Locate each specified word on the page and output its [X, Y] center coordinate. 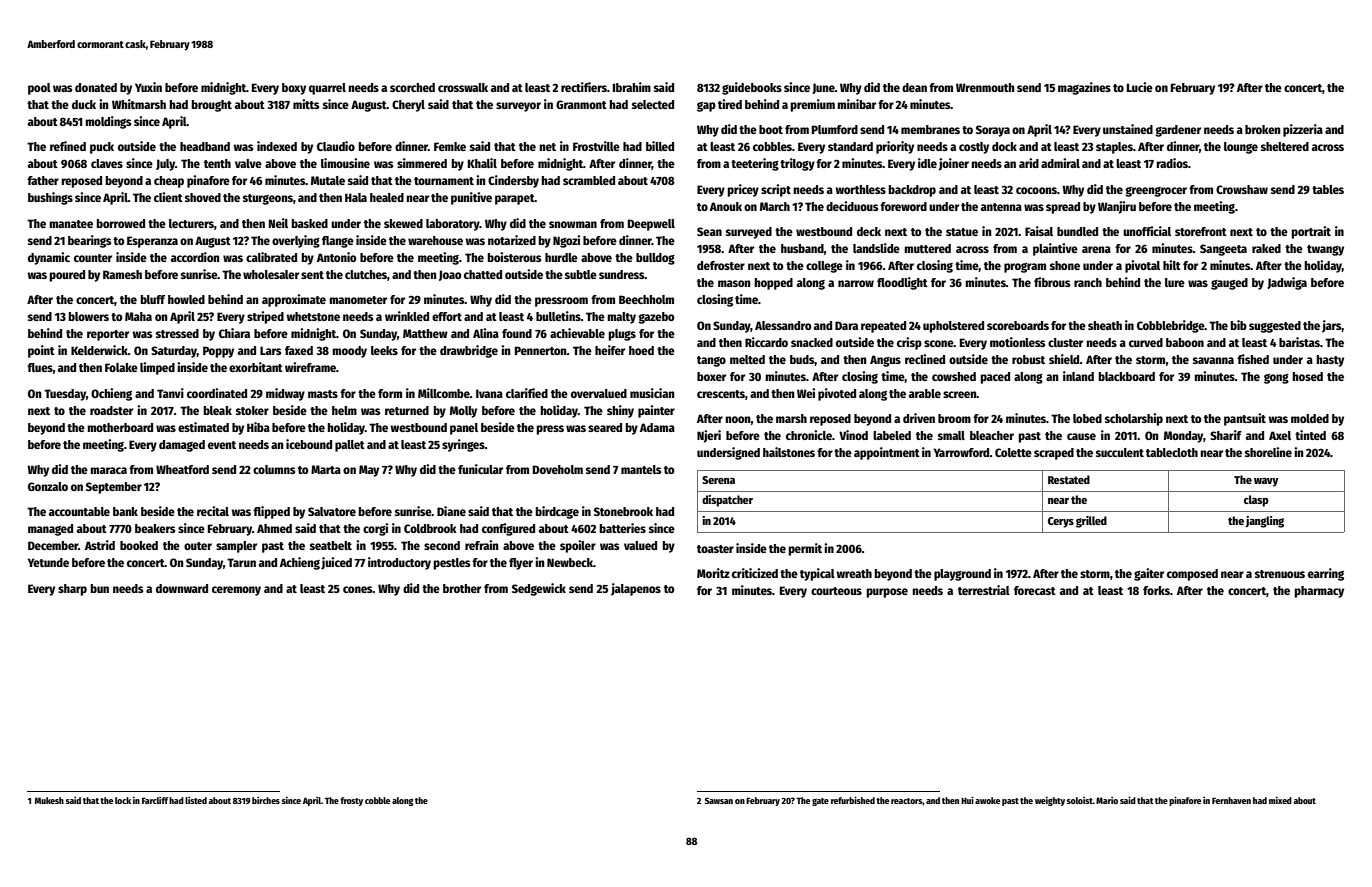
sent [312, 275]
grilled [1091, 522]
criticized [755, 573]
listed [196, 800]
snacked [812, 342]
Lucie [1140, 87]
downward [182, 588]
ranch [1088, 282]
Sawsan [719, 800]
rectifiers [584, 87]
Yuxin [148, 87]
